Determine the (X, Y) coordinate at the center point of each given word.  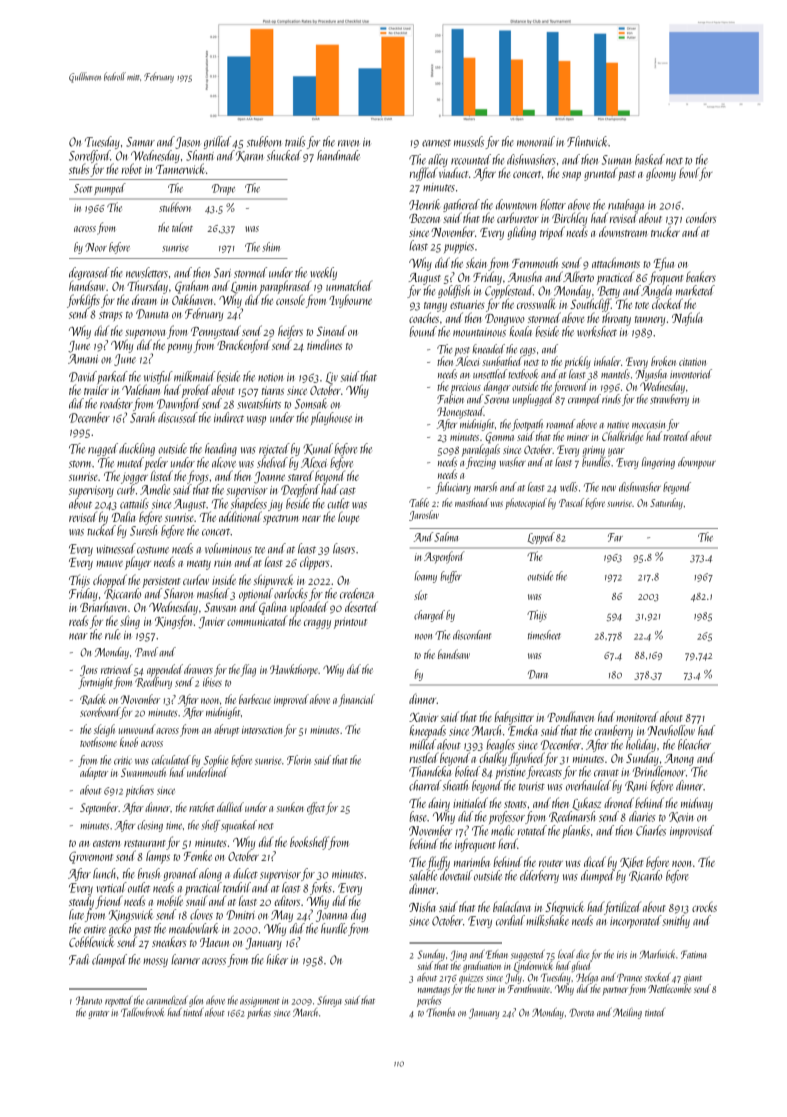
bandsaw (454, 654)
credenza (357, 593)
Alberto (578, 276)
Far (615, 537)
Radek (93, 699)
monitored (637, 716)
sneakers (169, 942)
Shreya (329, 1001)
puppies (459, 247)
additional (240, 517)
